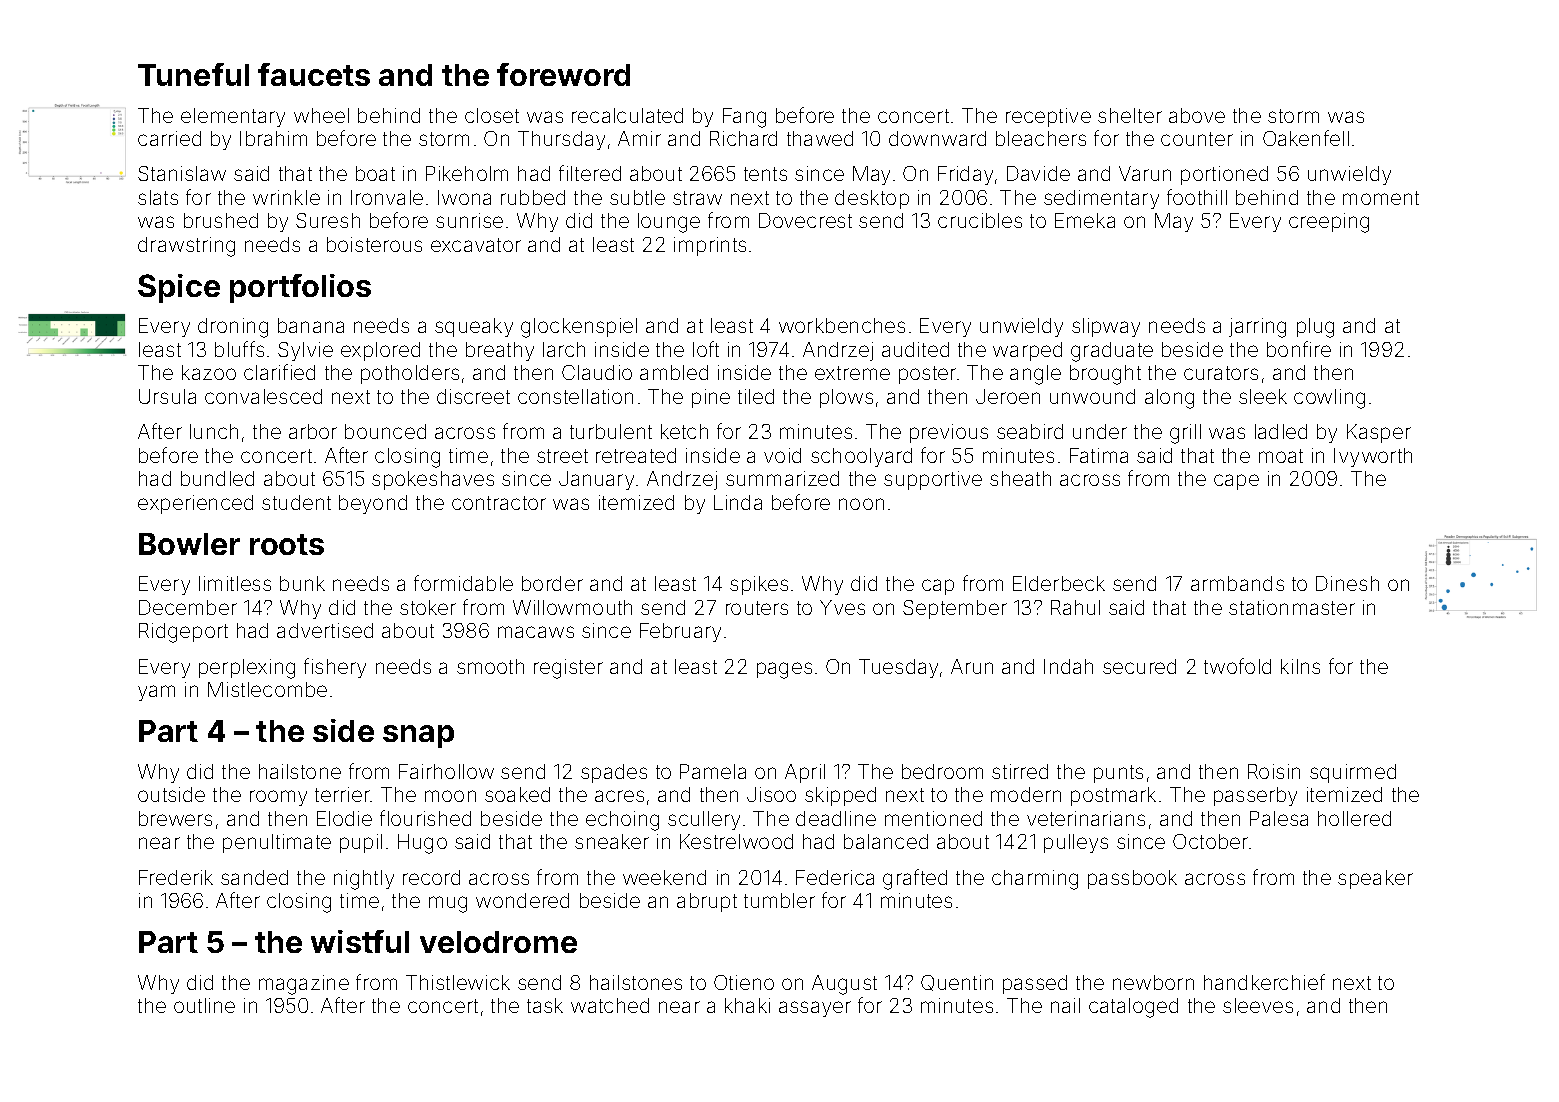  I want to click on moat, so click(1281, 456).
